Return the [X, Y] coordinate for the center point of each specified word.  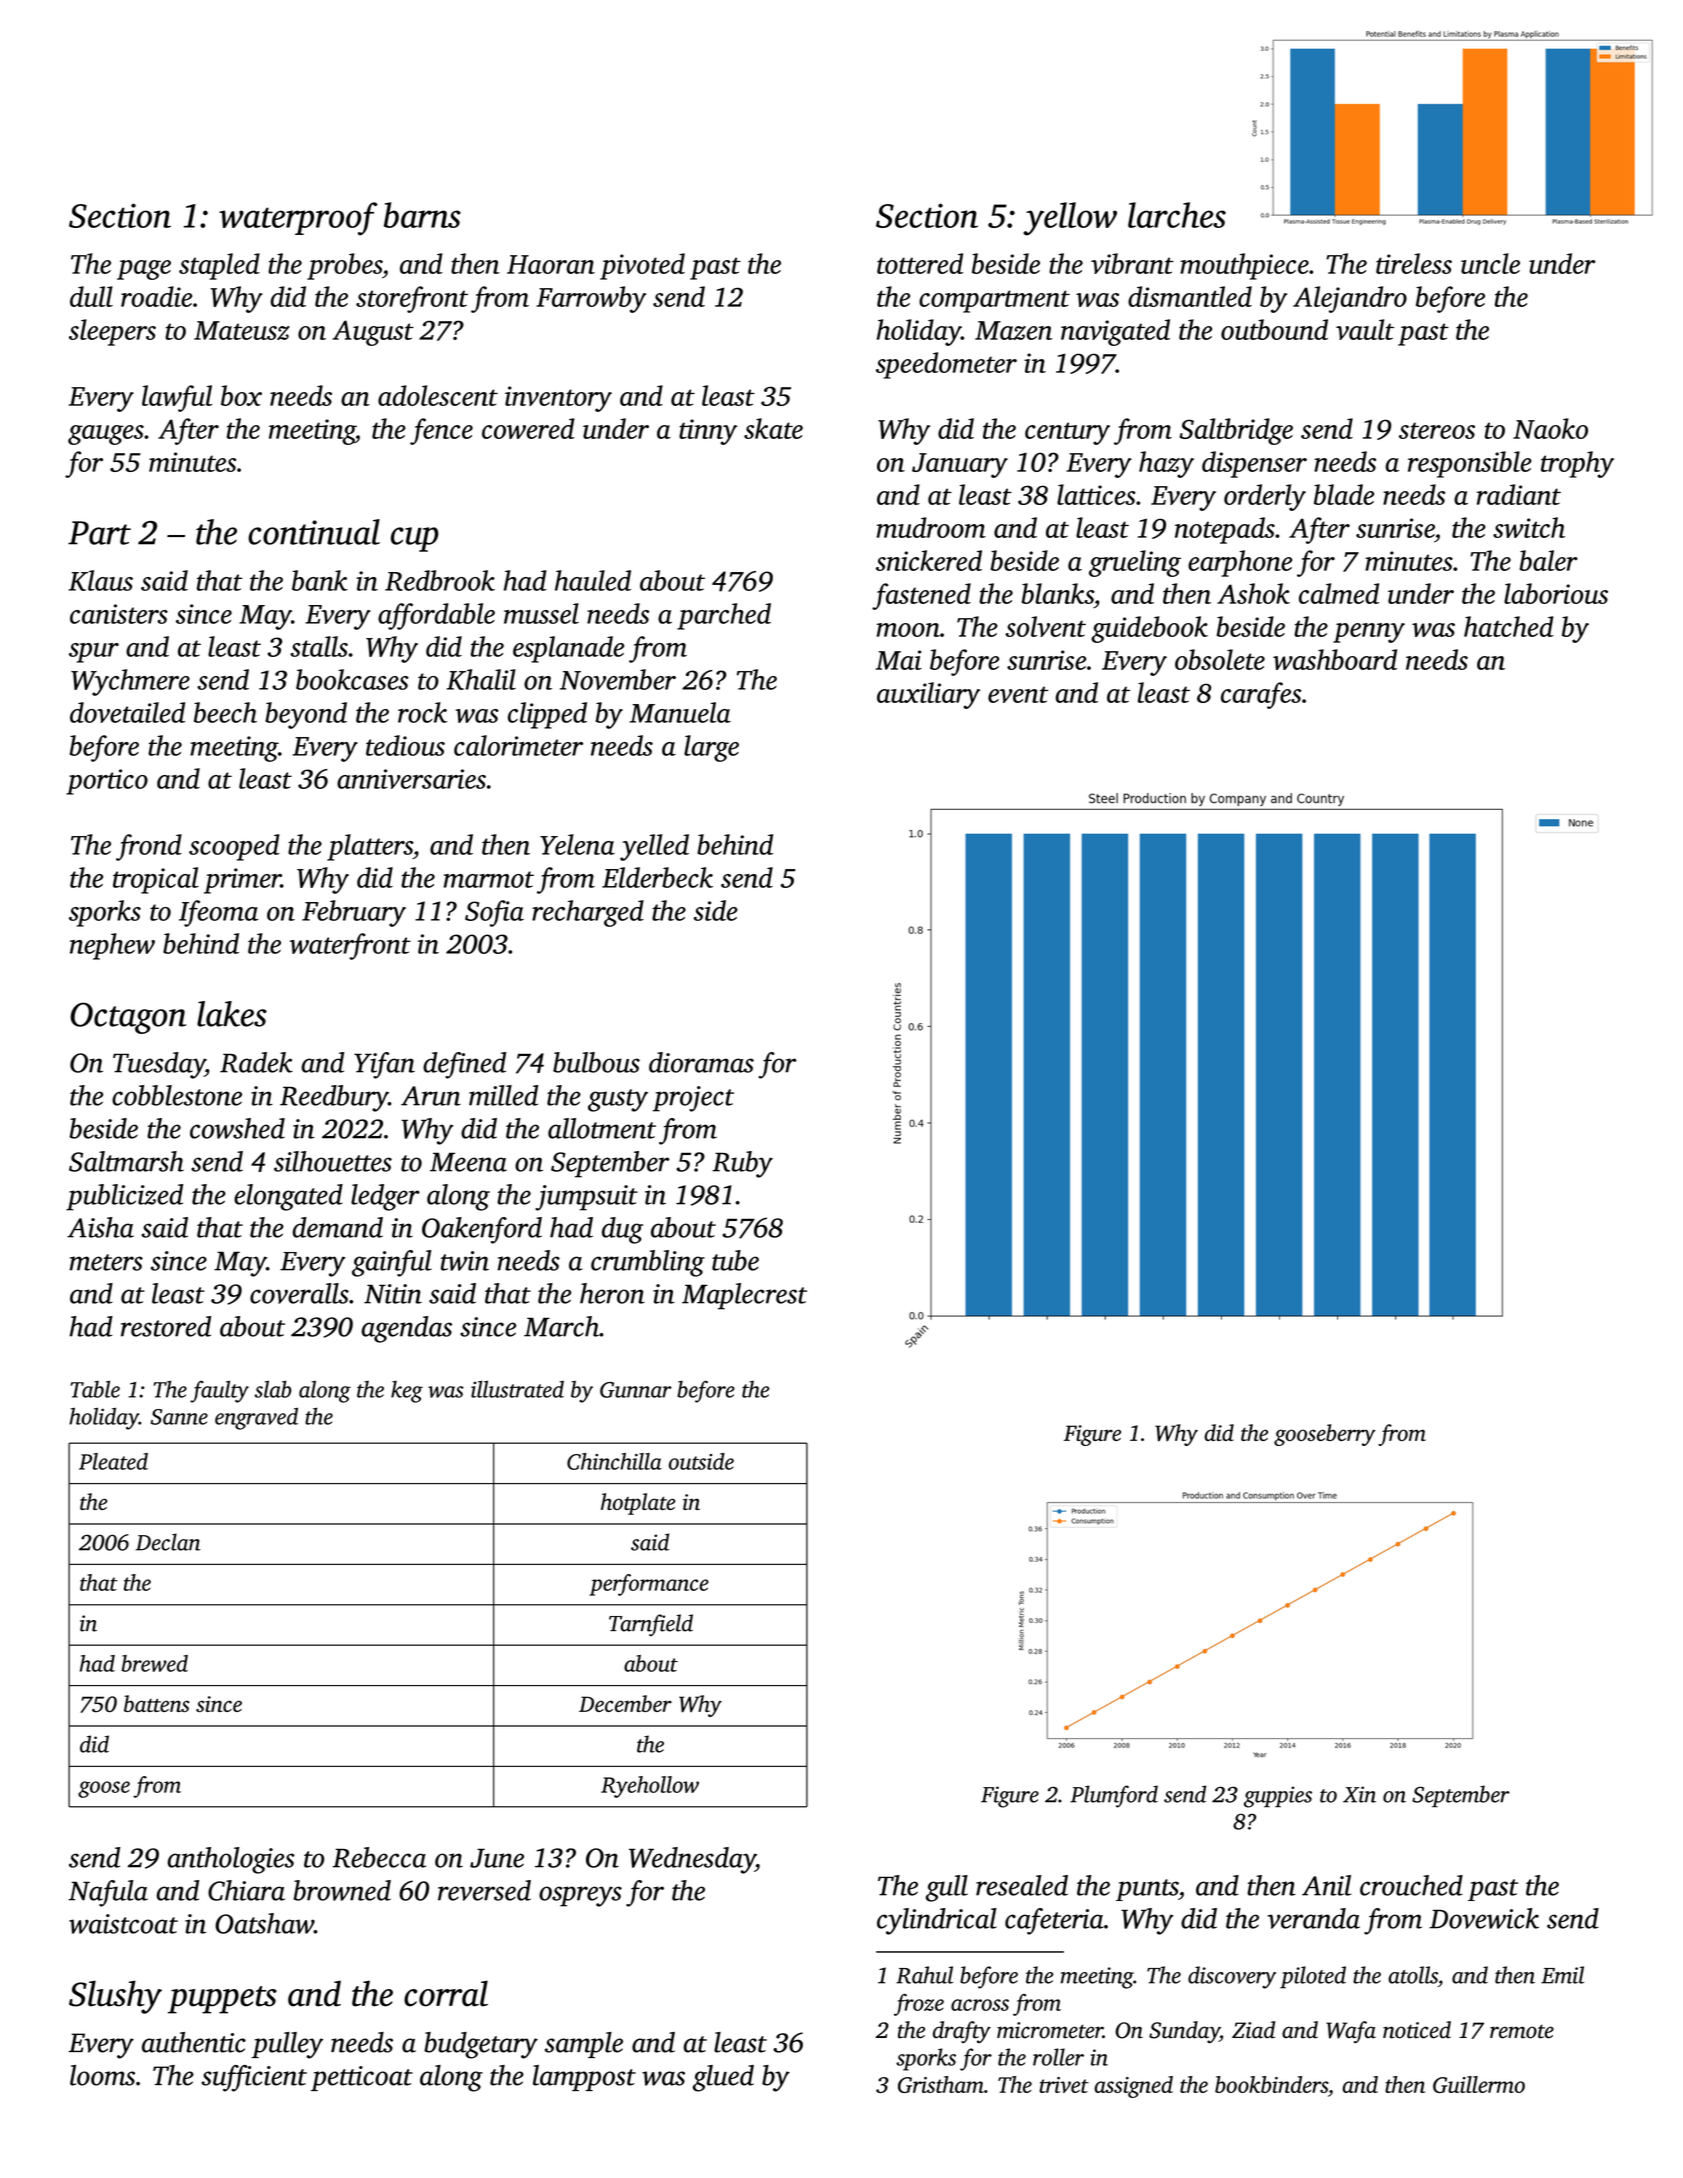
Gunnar [636, 1390]
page [144, 270]
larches [1177, 215]
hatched [1509, 626]
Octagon [128, 1018]
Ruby [742, 1164]
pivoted [642, 266]
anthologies [231, 1860]
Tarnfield [651, 1625]
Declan [168, 1542]
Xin [1359, 1794]
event [1018, 694]
